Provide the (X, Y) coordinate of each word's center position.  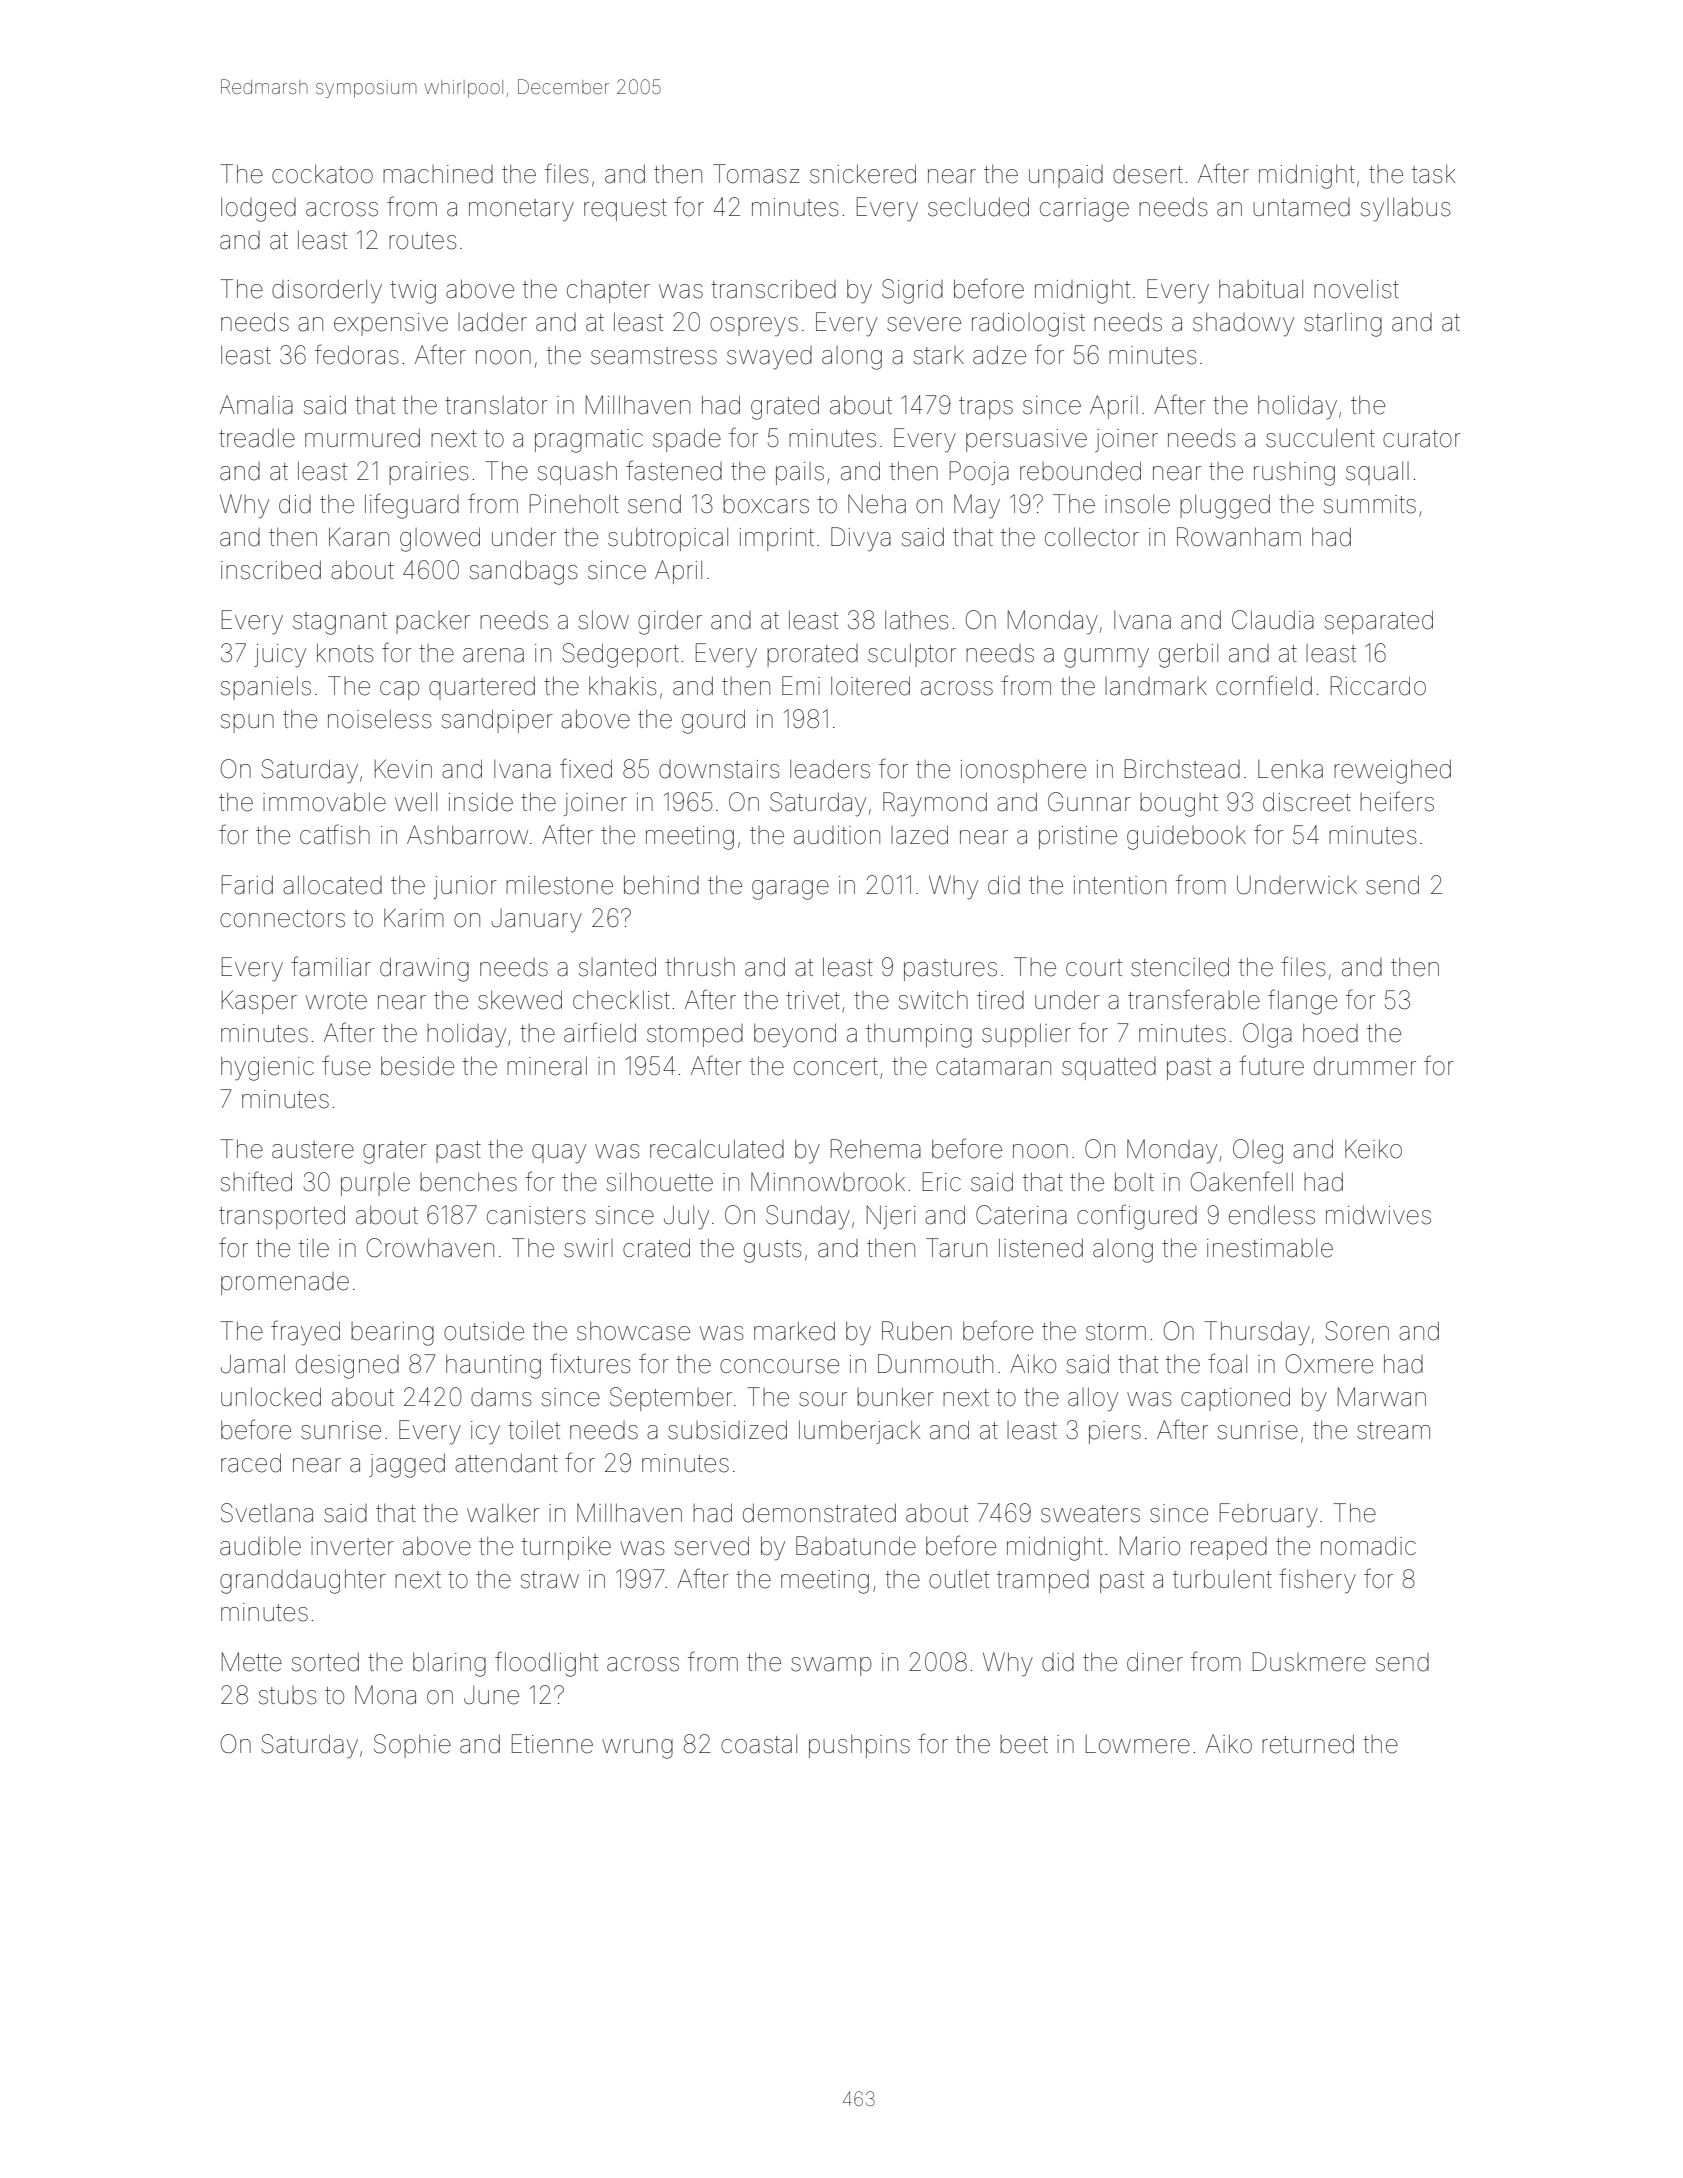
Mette (252, 1662)
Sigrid (912, 291)
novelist (1356, 289)
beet (1024, 1744)
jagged (407, 1465)
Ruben (917, 1331)
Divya (861, 539)
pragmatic (589, 441)
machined (438, 174)
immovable (324, 802)
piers (1115, 1432)
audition (837, 835)
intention (1120, 885)
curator (1422, 439)
